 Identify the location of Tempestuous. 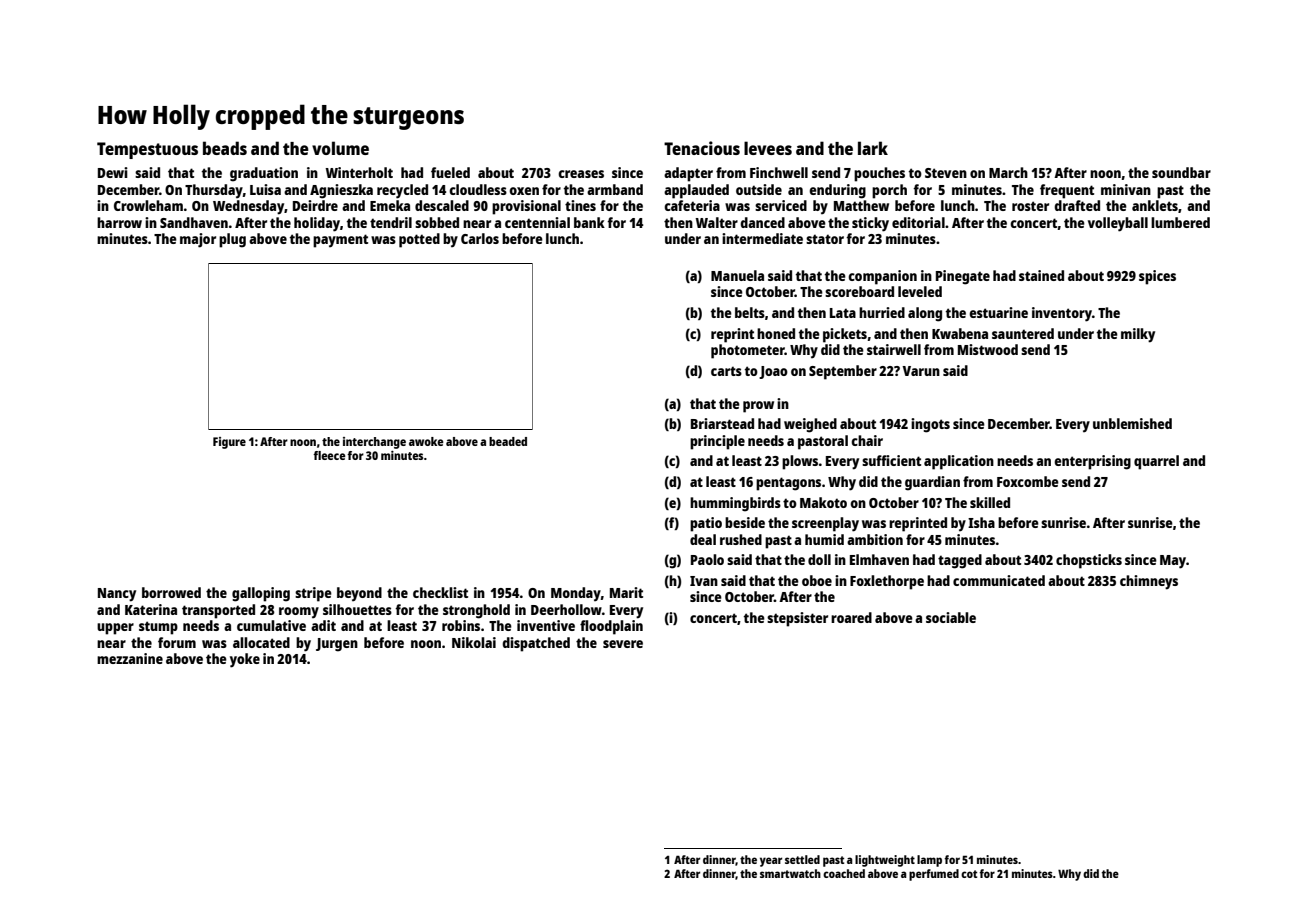
(147, 150).
